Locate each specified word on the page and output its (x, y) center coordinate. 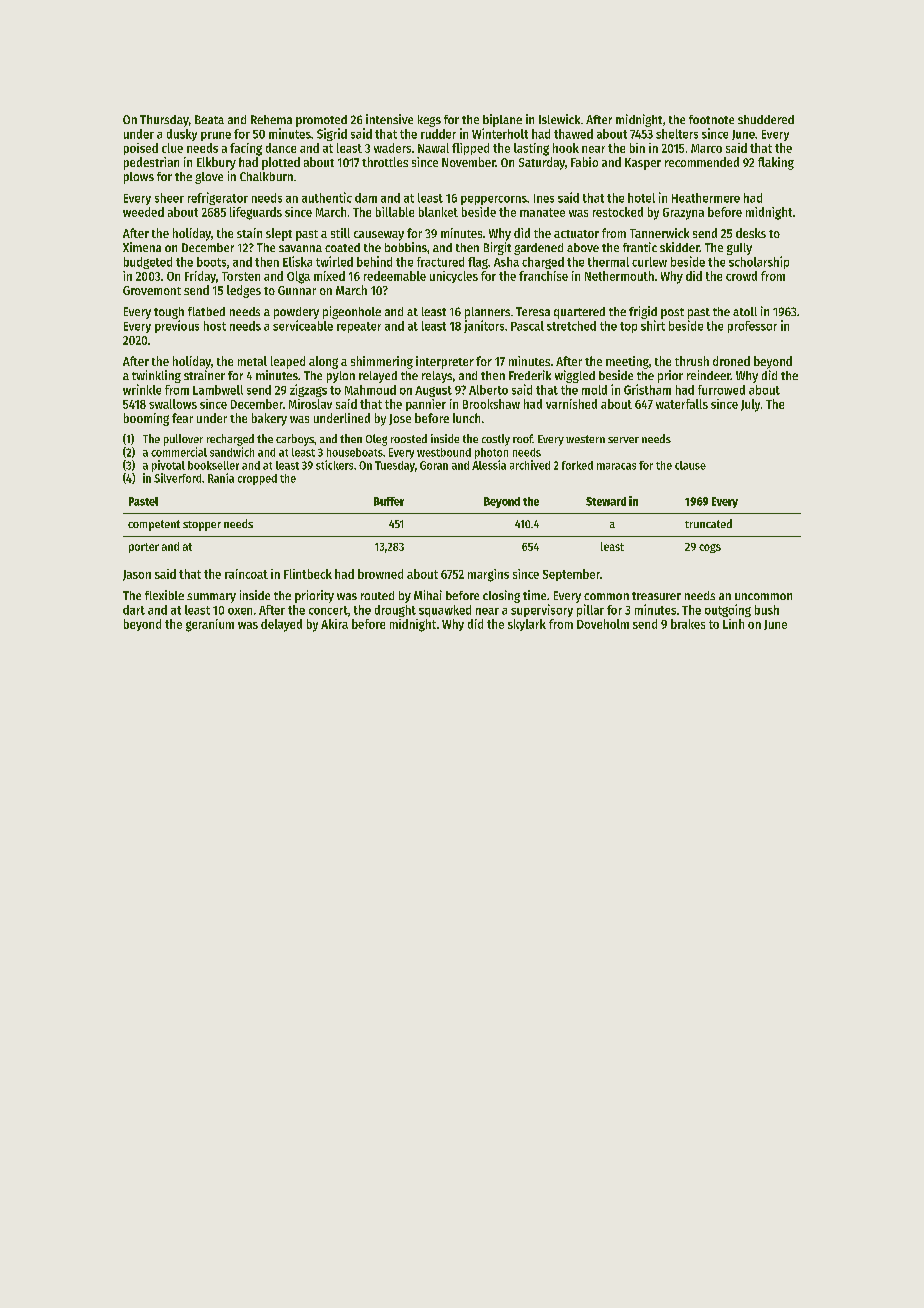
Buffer (389, 501)
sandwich (232, 452)
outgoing (728, 610)
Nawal (433, 148)
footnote (711, 119)
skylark (527, 625)
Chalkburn (266, 176)
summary (211, 598)
